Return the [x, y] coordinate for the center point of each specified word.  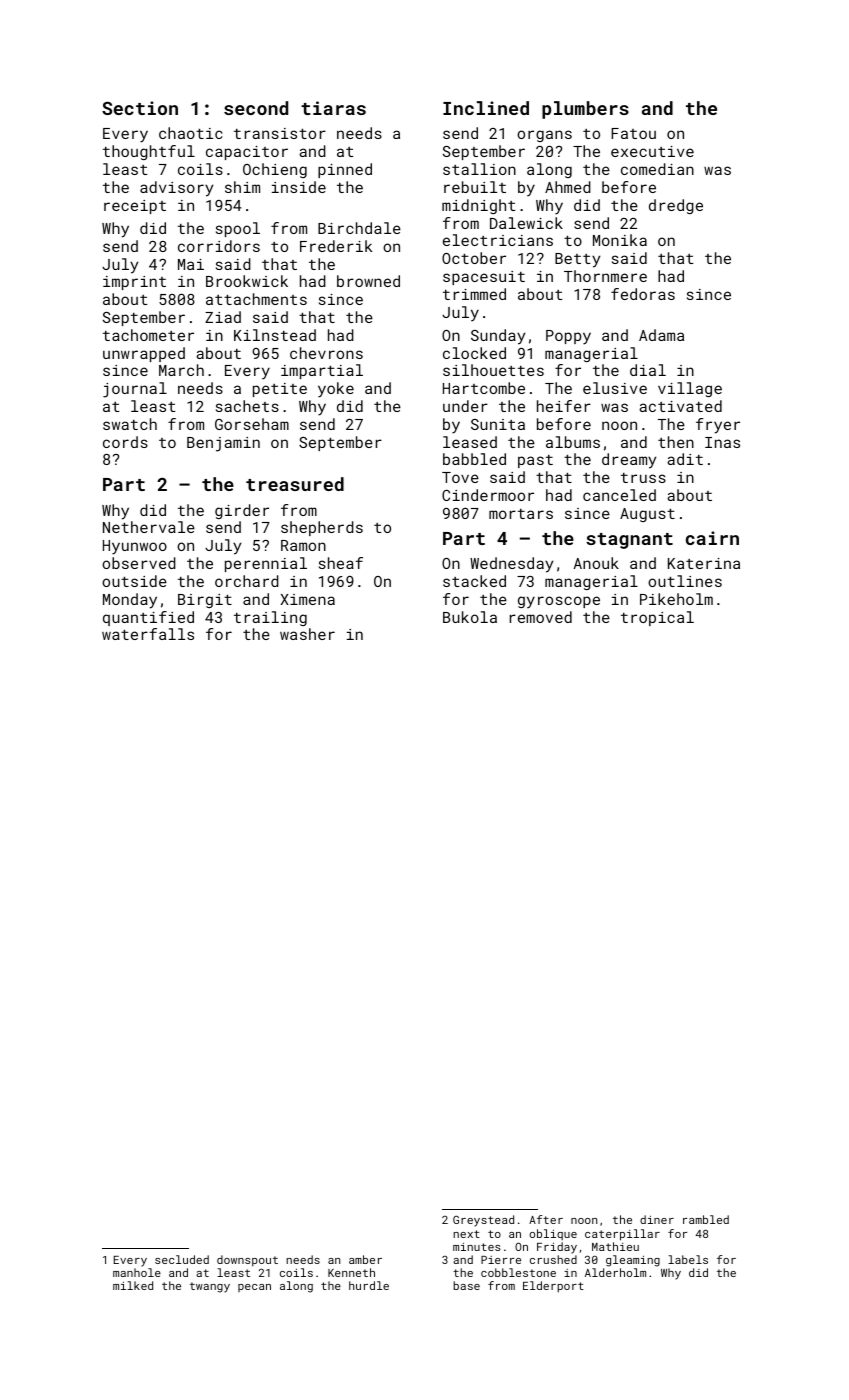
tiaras [333, 108]
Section [140, 108]
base [466, 1285]
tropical [657, 618]
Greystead [483, 1221]
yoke [336, 390]
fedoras [643, 294]
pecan [254, 1288]
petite [280, 390]
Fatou [633, 133]
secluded [182, 1259]
